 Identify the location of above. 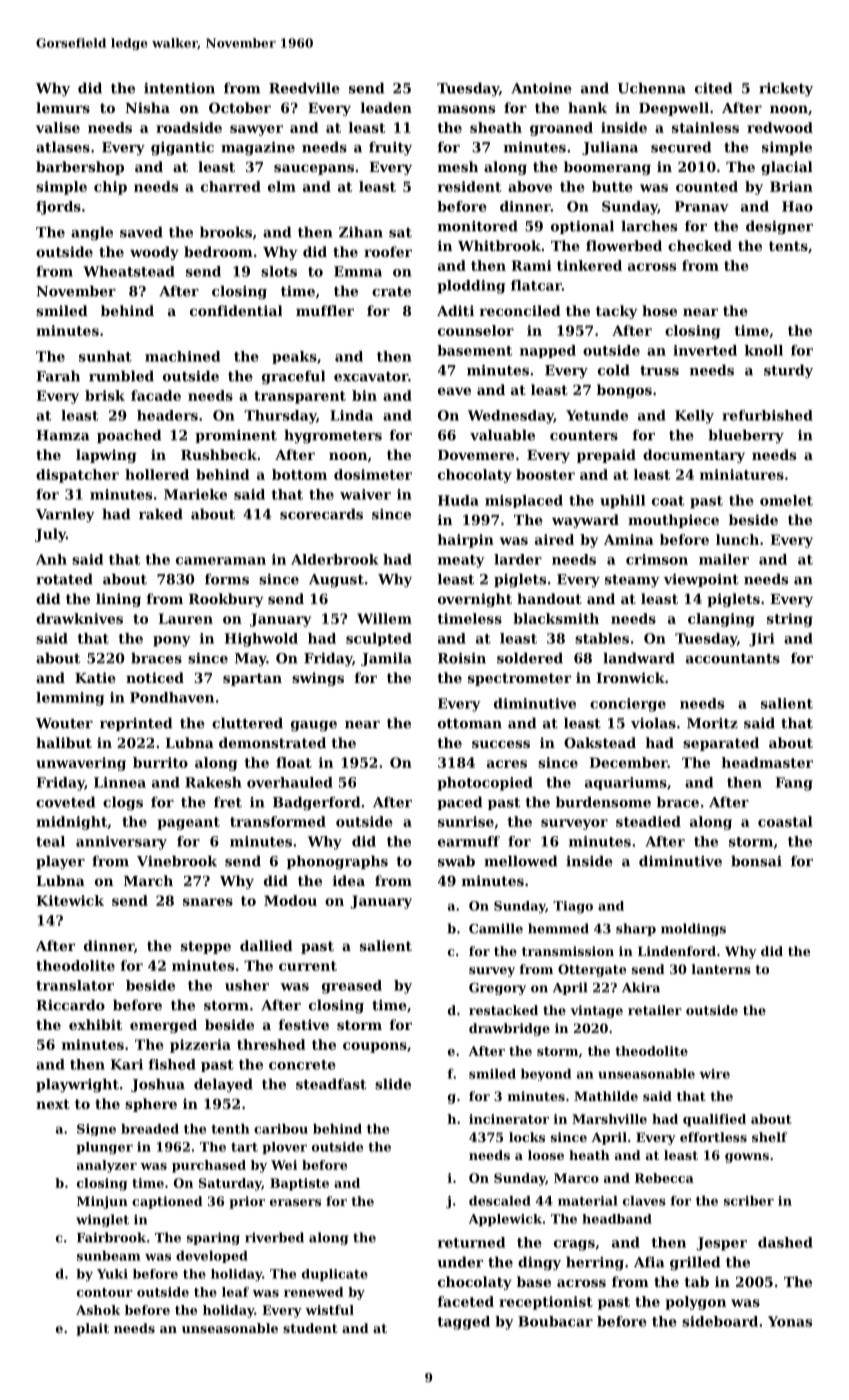
(530, 186).
